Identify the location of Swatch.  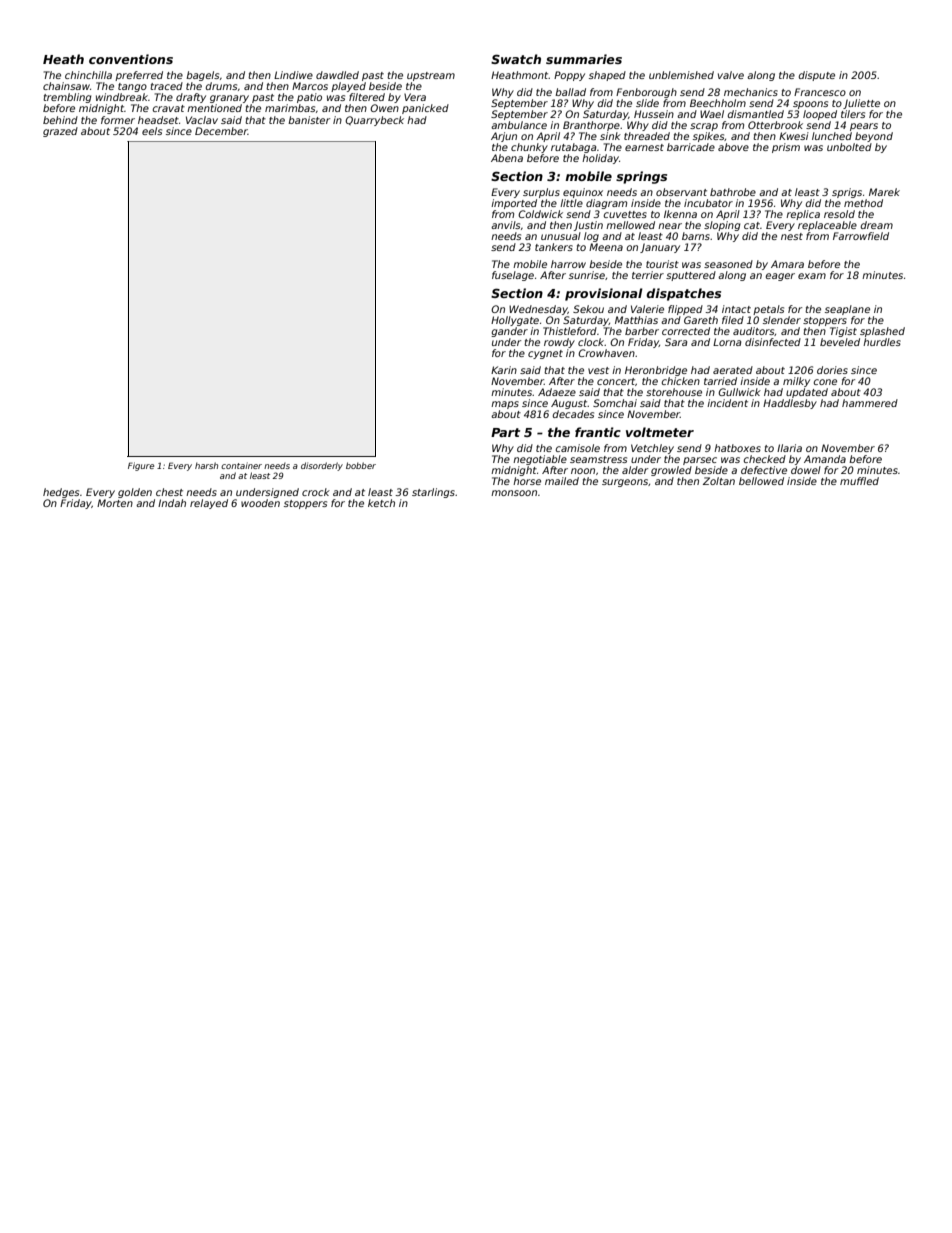
(516, 59).
